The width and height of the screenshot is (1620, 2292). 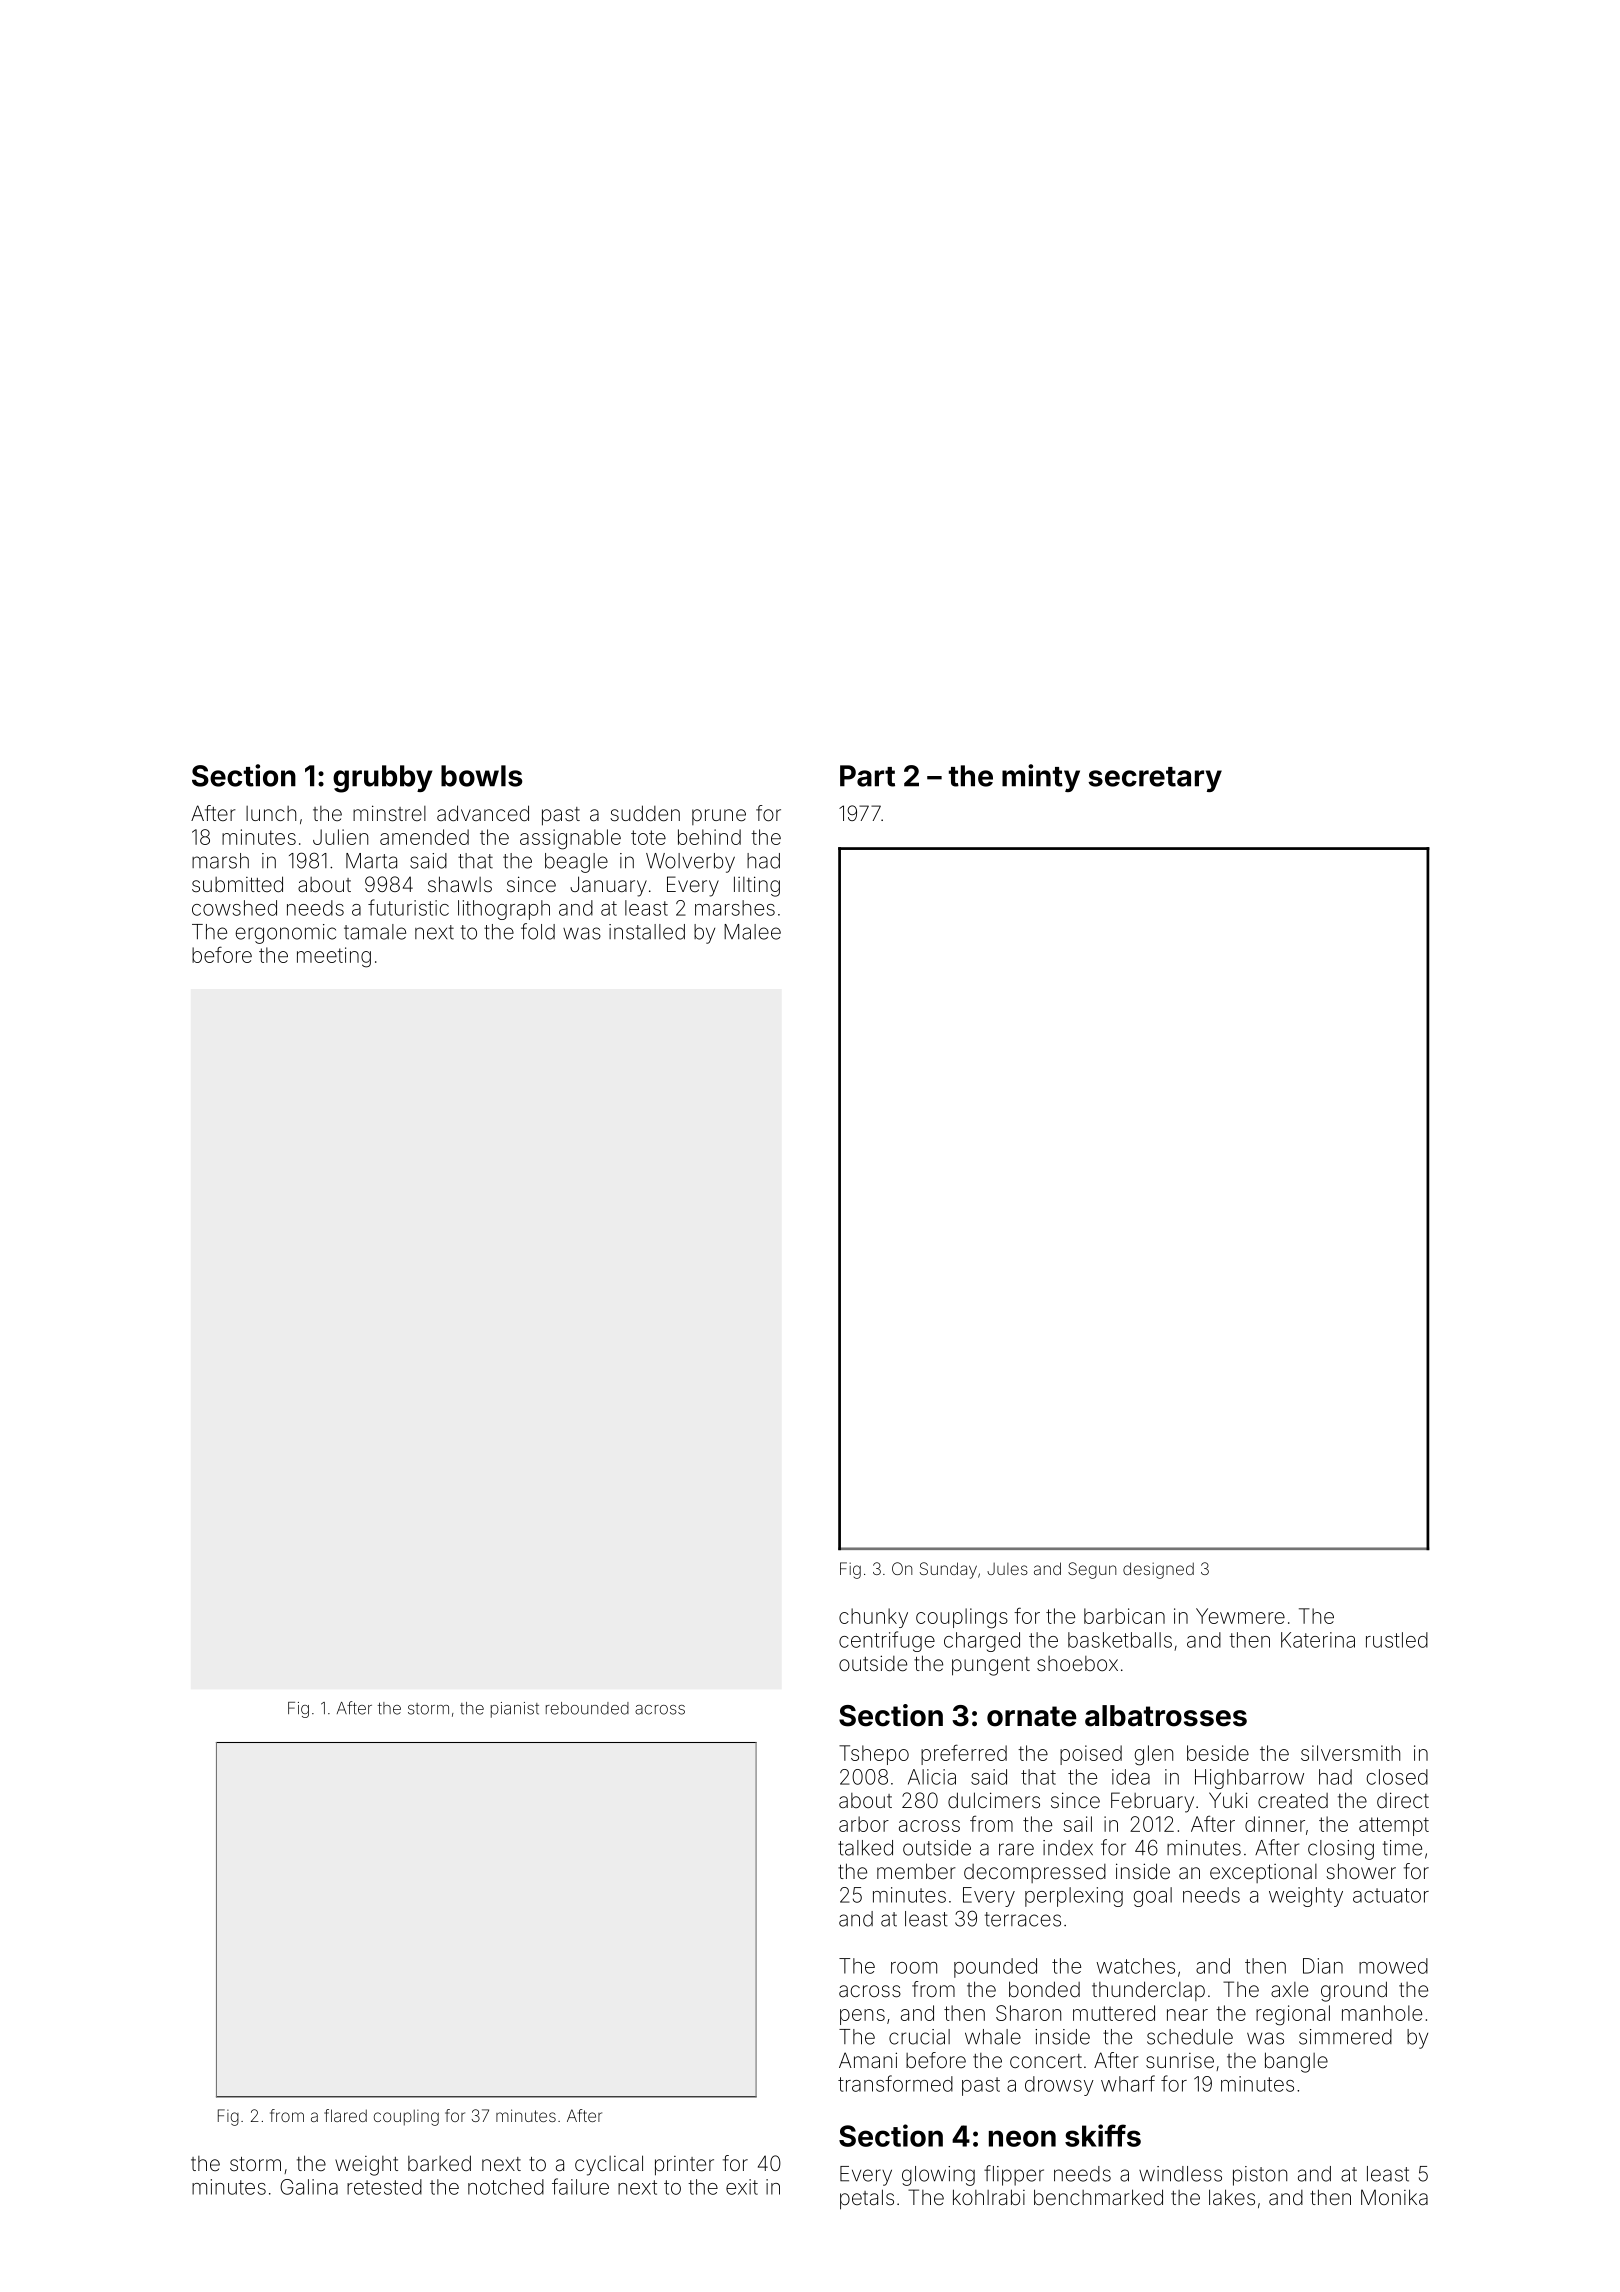 What do you see at coordinates (948, 1570) in the screenshot?
I see `Sunday` at bounding box center [948, 1570].
